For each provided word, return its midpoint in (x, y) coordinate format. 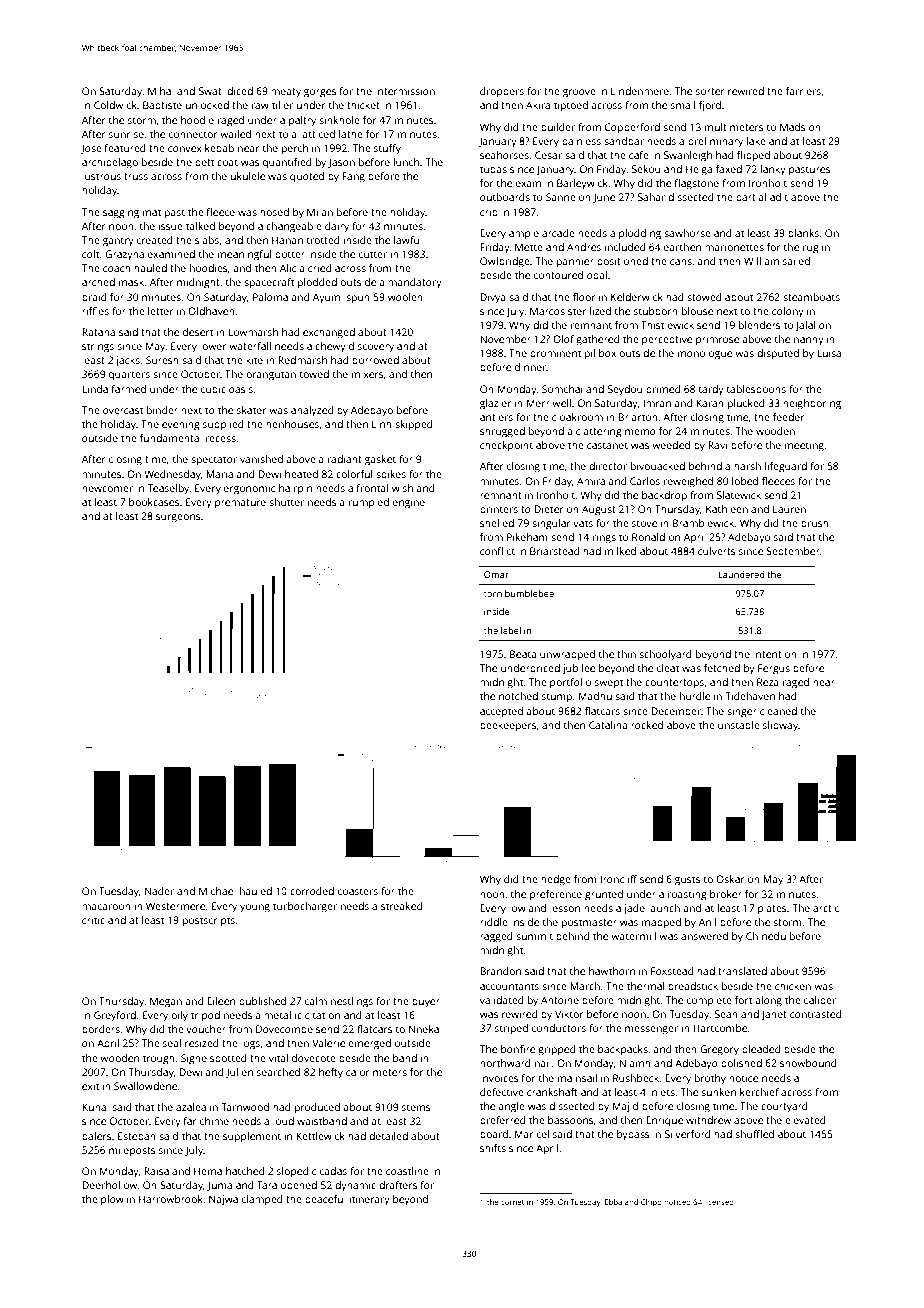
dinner (531, 367)
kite (254, 360)
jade (634, 909)
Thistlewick (667, 325)
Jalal (805, 326)
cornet (512, 1202)
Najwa (223, 1200)
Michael (217, 891)
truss (136, 176)
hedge (556, 880)
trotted (323, 240)
